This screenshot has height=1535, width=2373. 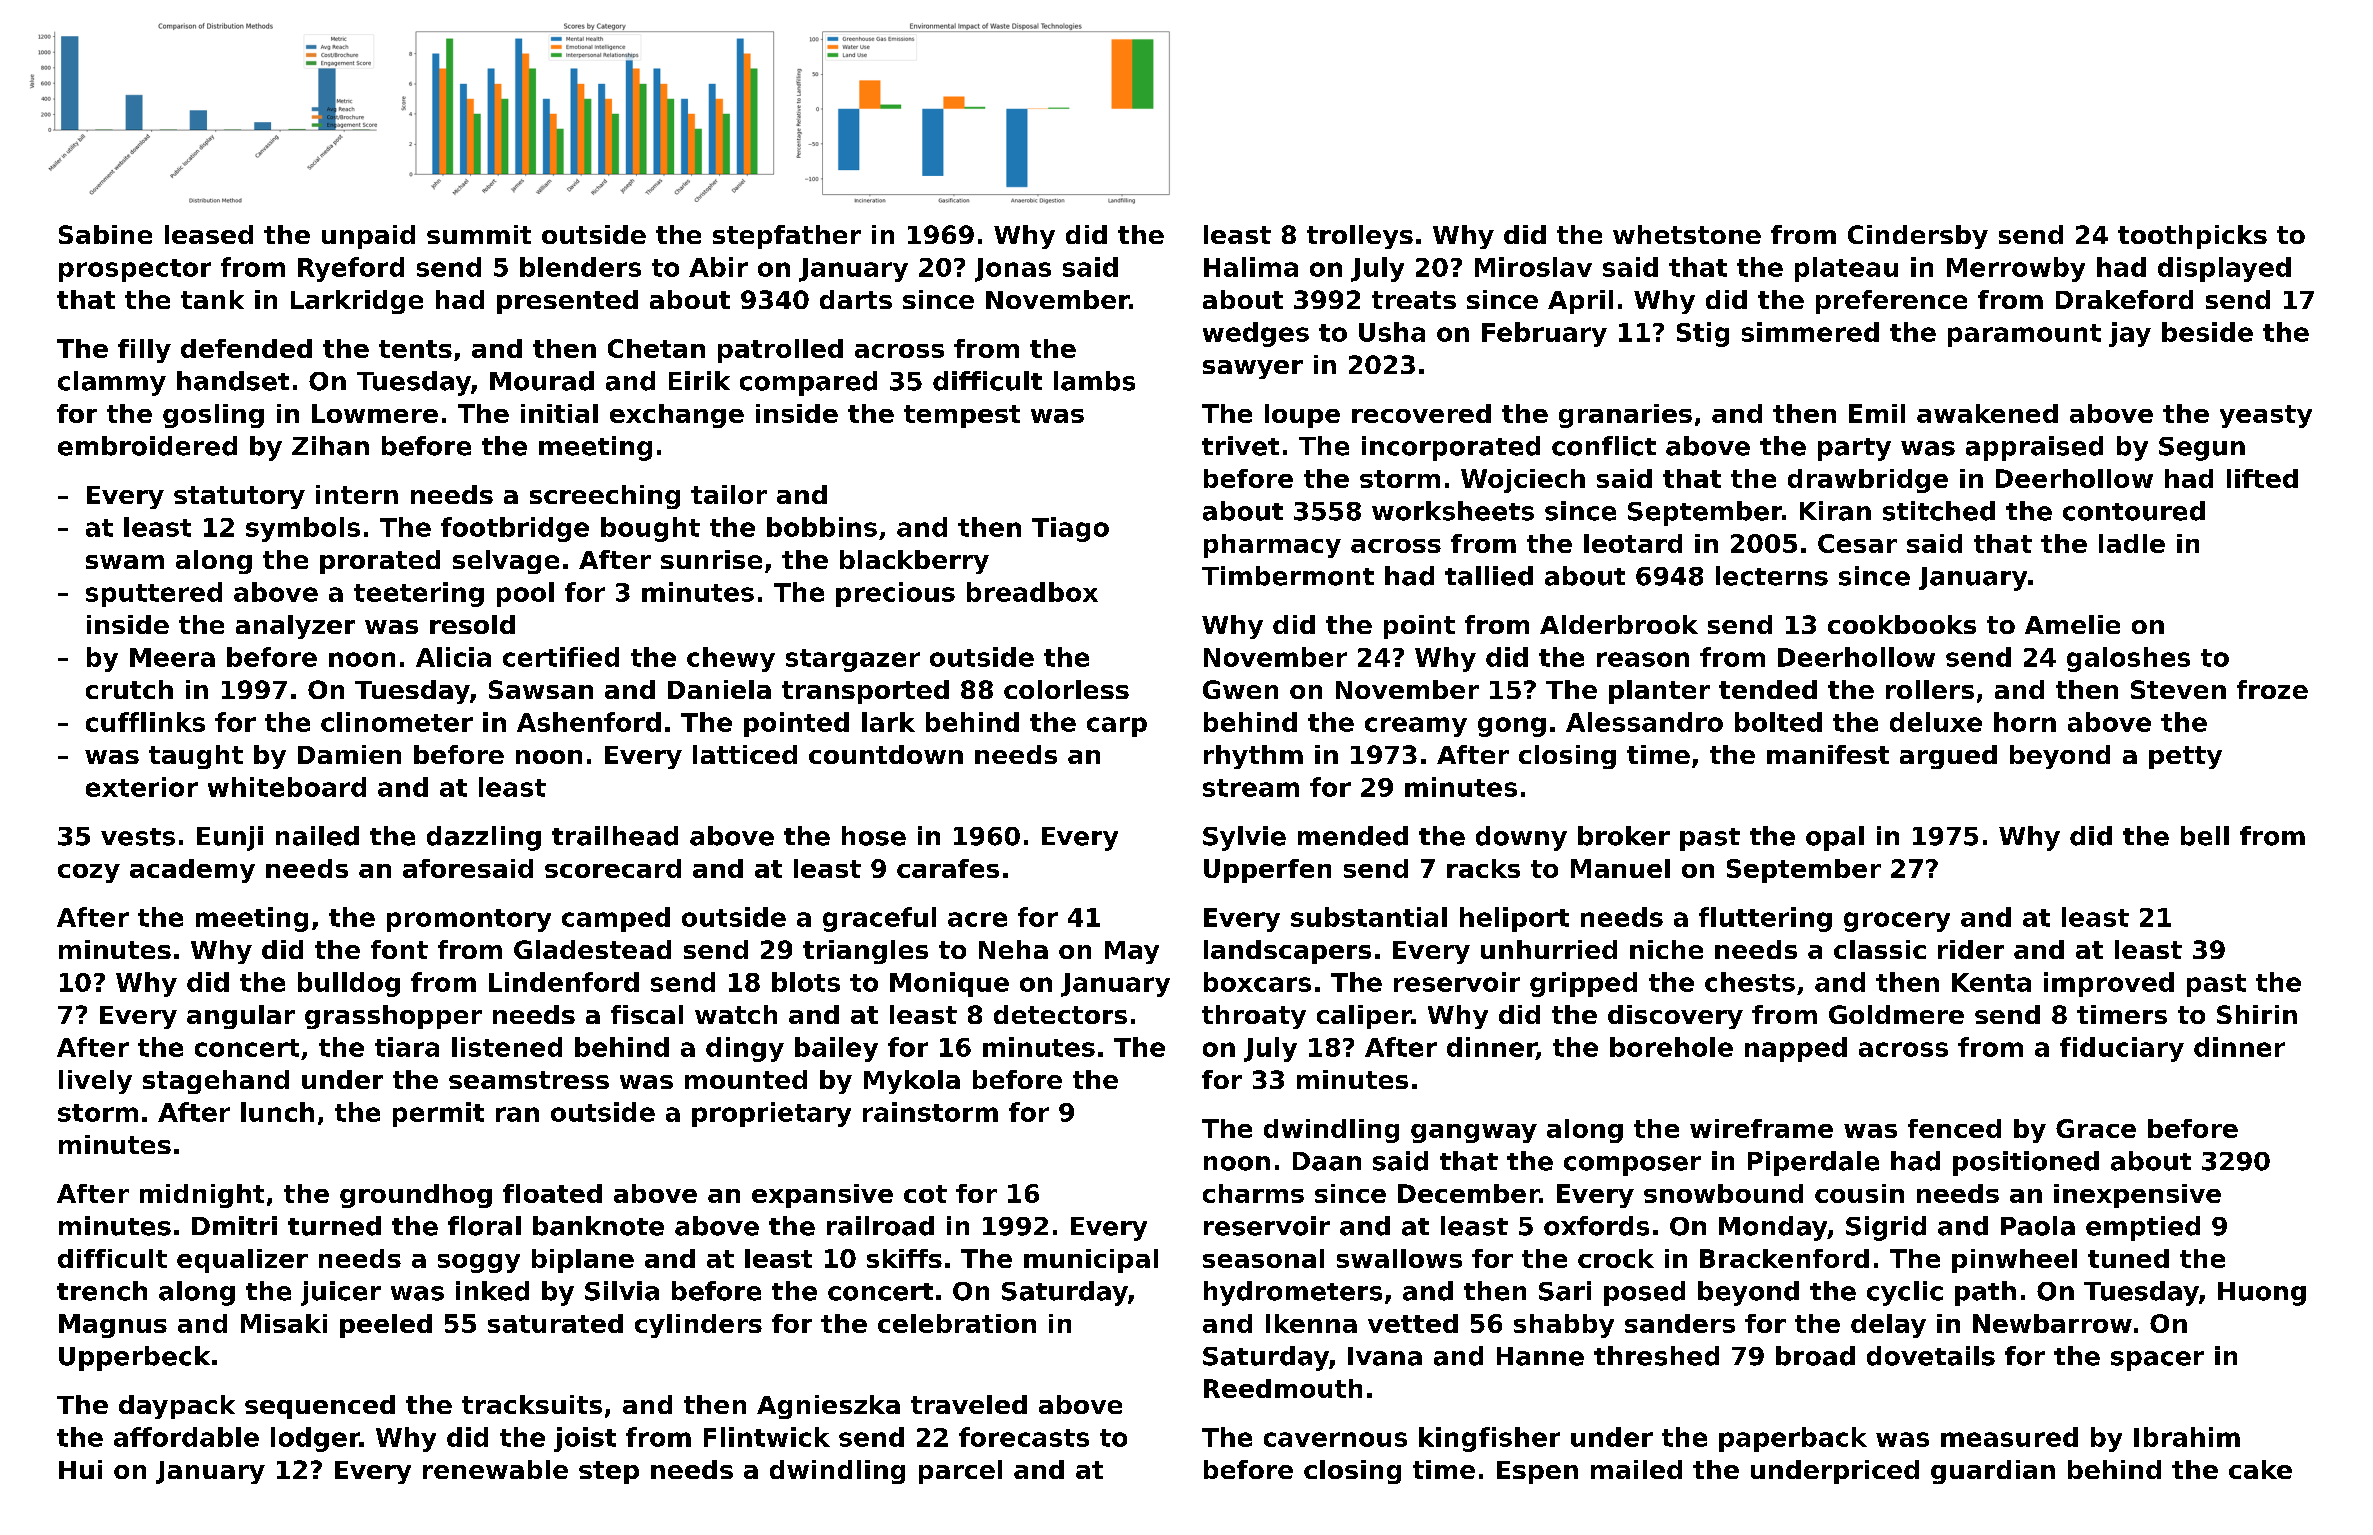 I want to click on leased, so click(x=209, y=234).
